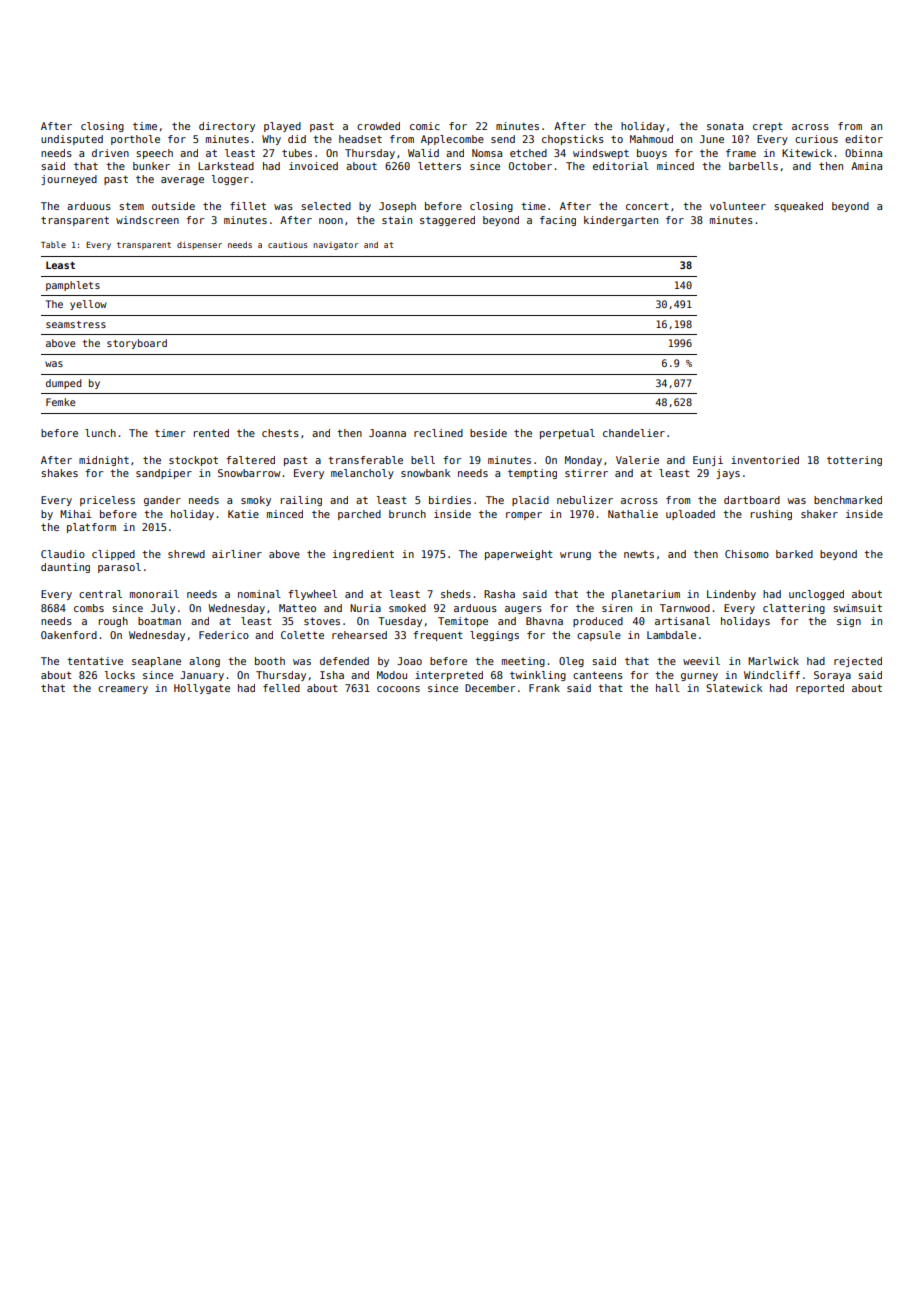 This screenshot has height=1308, width=924. I want to click on tentative, so click(95, 661).
